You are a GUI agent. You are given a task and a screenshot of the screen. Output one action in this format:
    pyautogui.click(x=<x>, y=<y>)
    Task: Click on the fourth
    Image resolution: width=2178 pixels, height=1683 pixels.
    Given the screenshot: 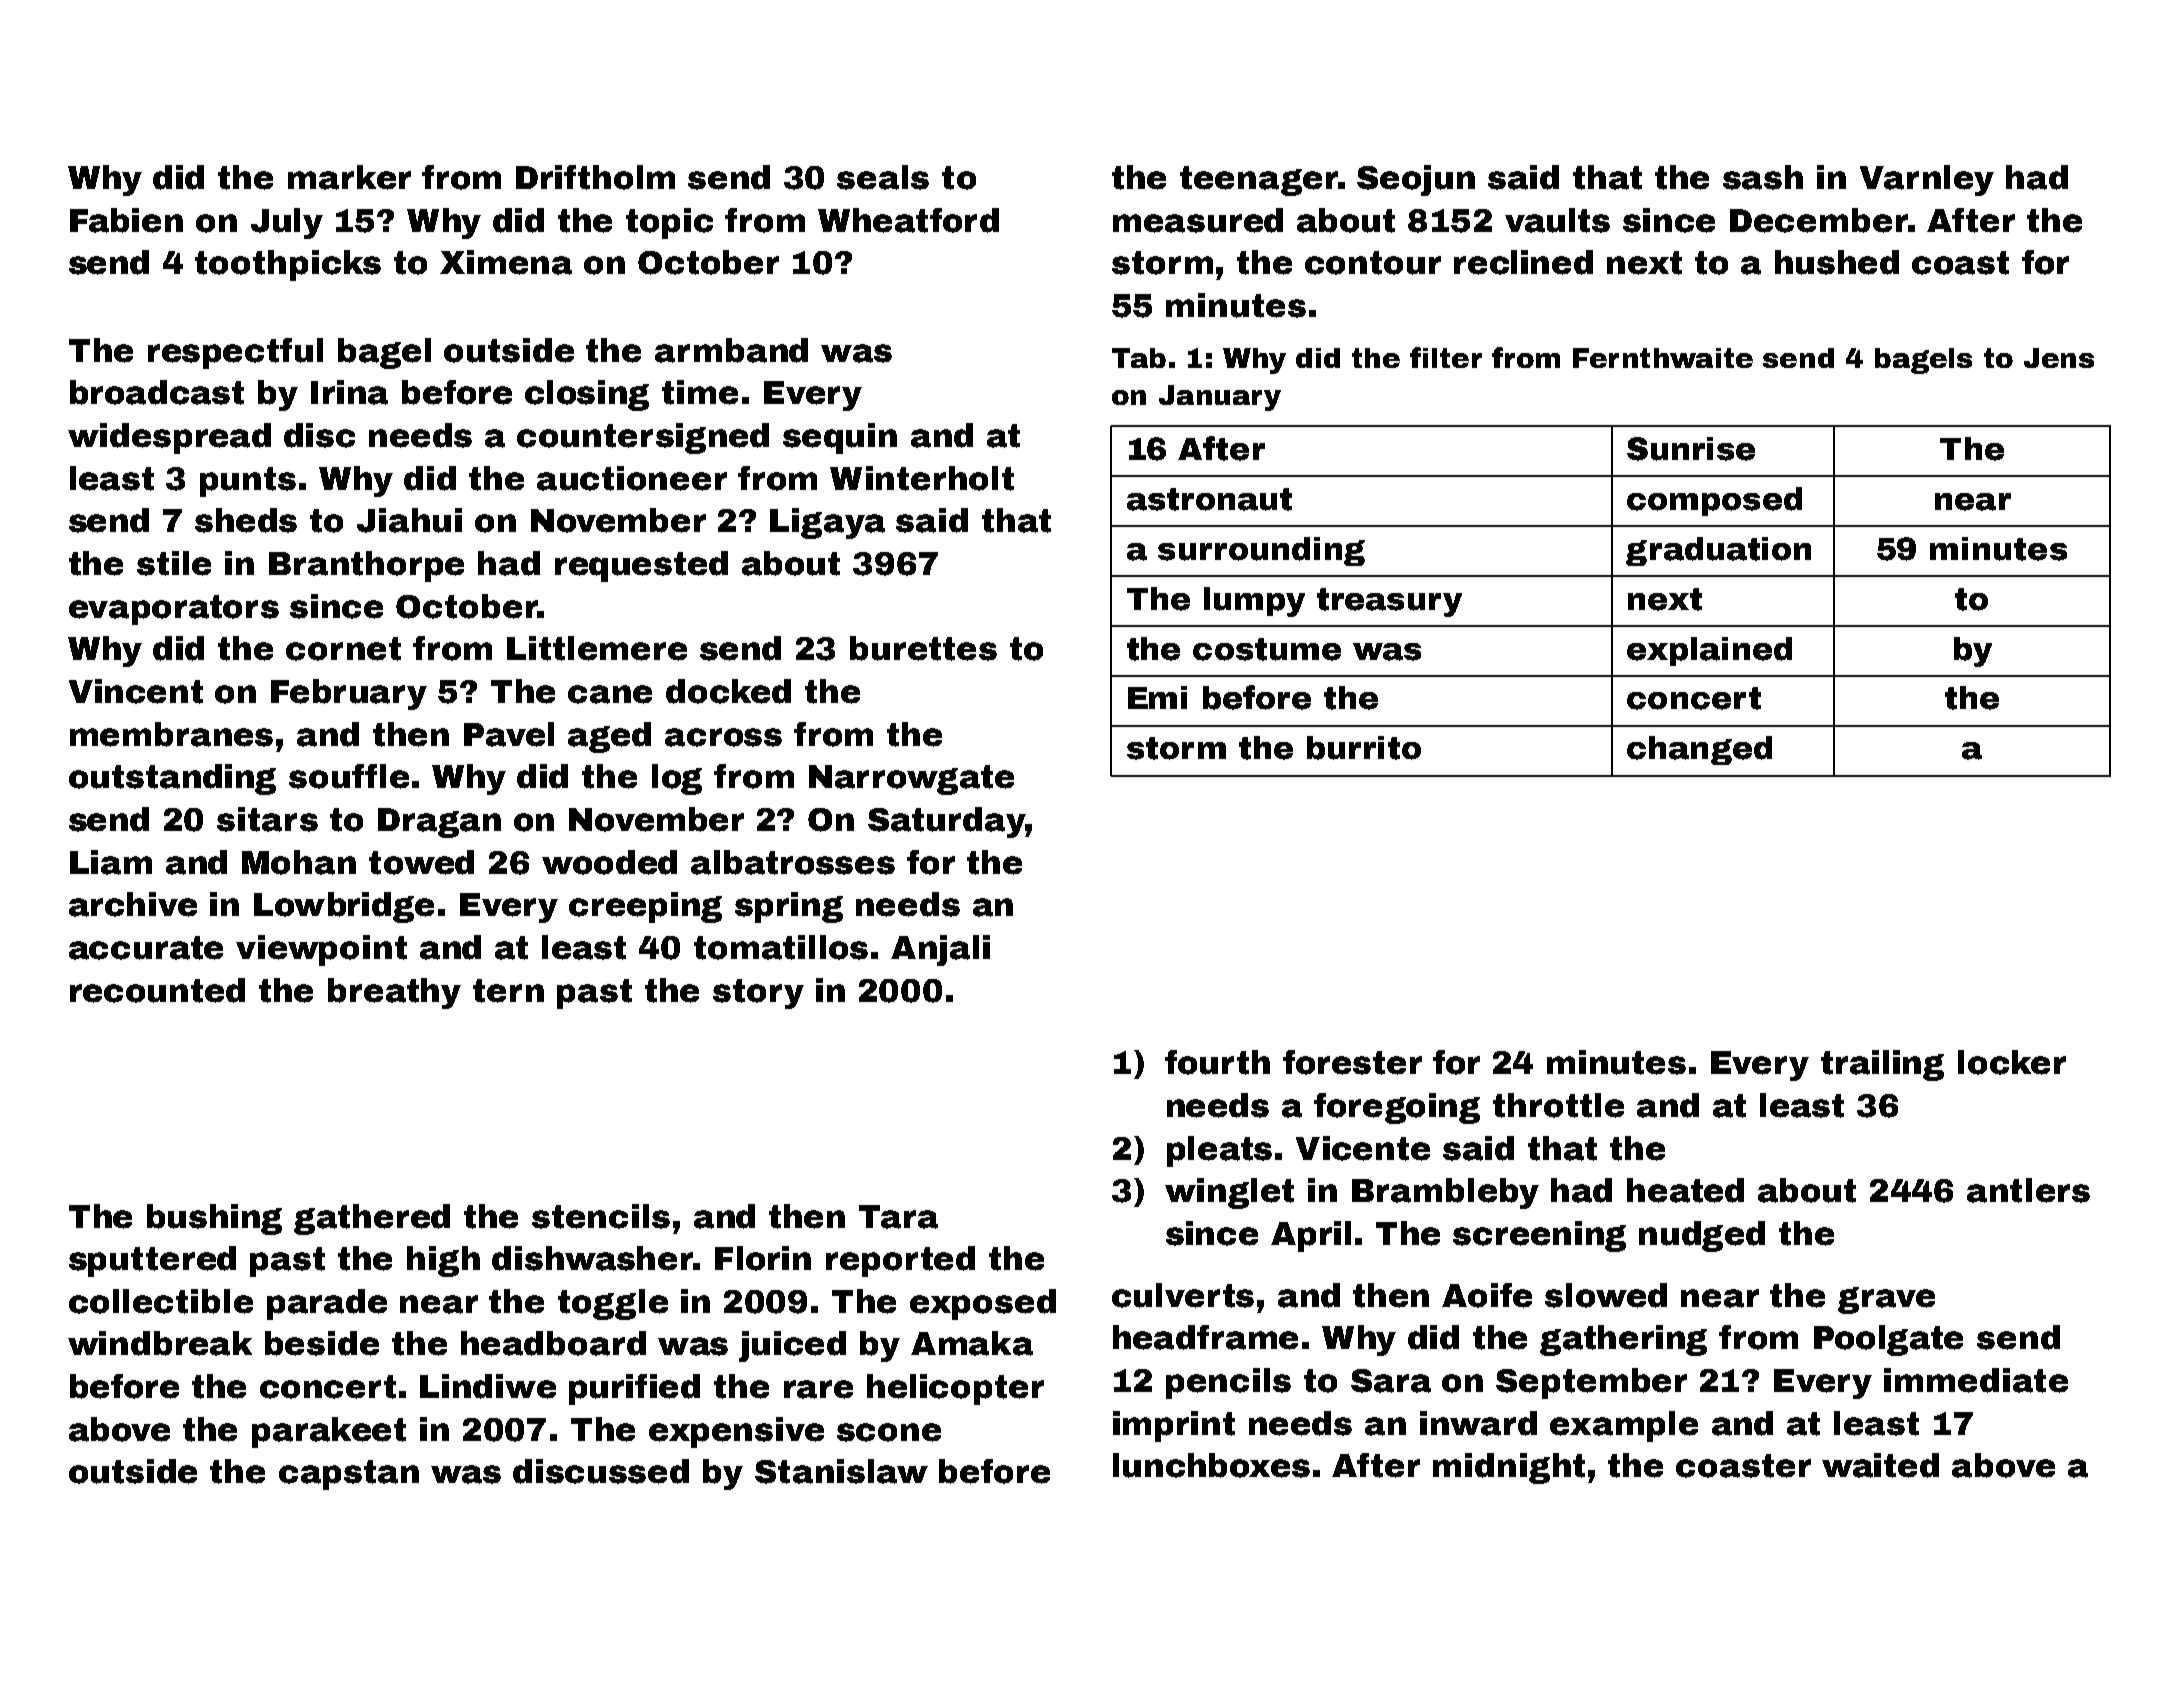 What is the action you would take?
    pyautogui.click(x=1217, y=1062)
